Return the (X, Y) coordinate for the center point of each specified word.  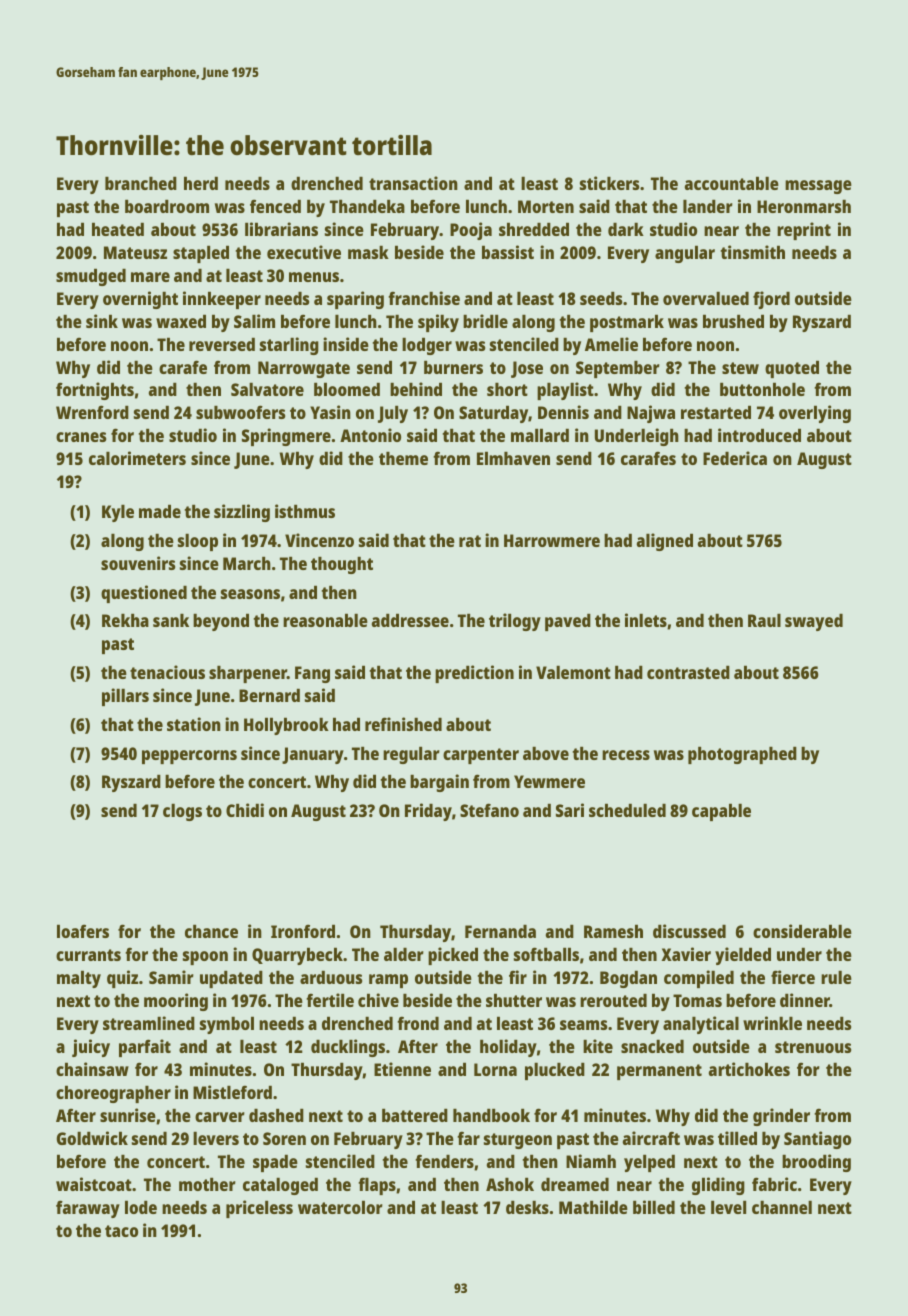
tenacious (167, 672)
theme (403, 458)
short (507, 389)
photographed (742, 755)
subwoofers (240, 412)
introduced (759, 435)
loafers (83, 931)
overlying (815, 414)
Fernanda (500, 931)
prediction (474, 674)
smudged (91, 277)
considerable (802, 931)
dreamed (575, 1184)
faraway (88, 1209)
